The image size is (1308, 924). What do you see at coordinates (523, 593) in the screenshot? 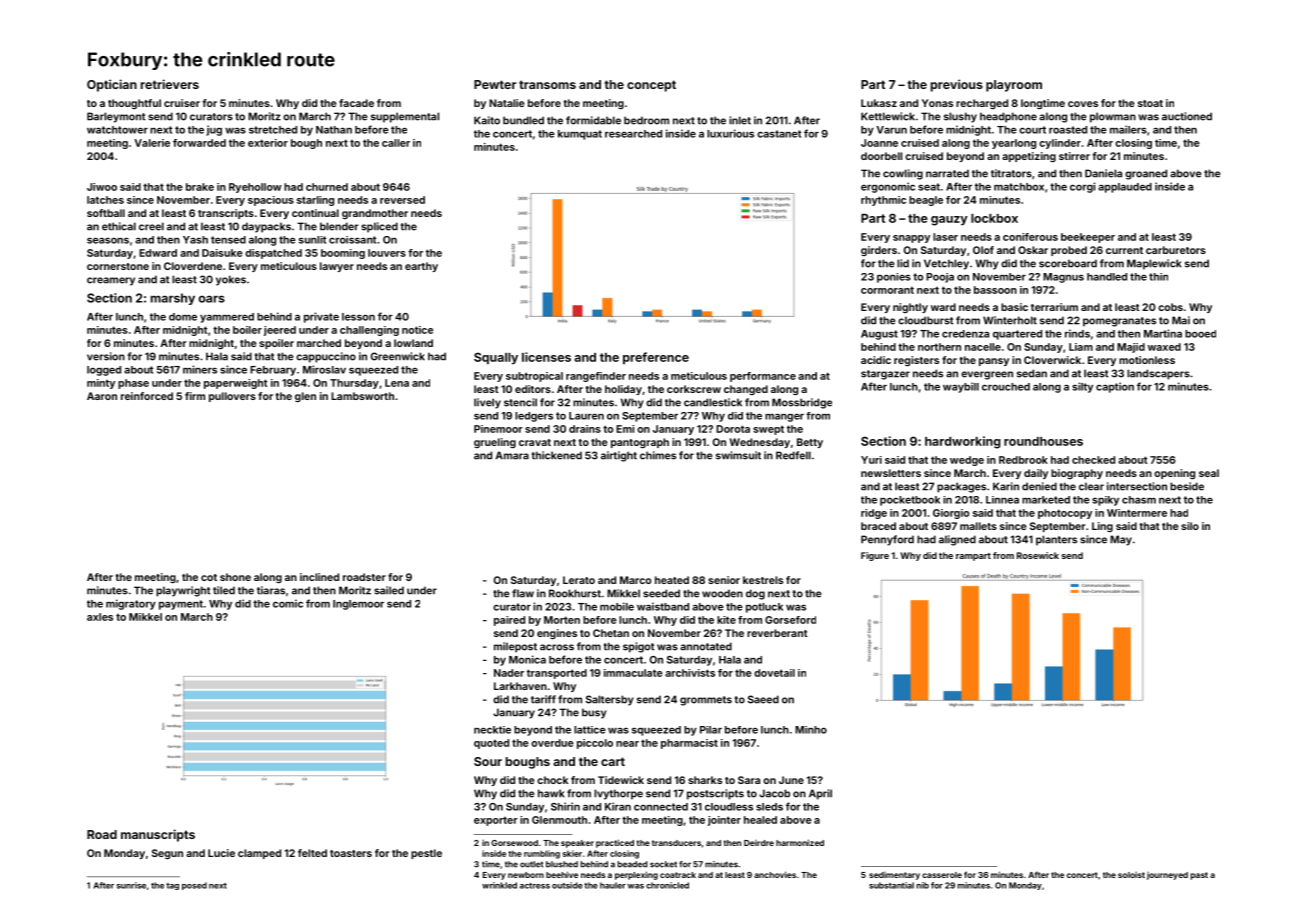
I see `flaw` at bounding box center [523, 593].
